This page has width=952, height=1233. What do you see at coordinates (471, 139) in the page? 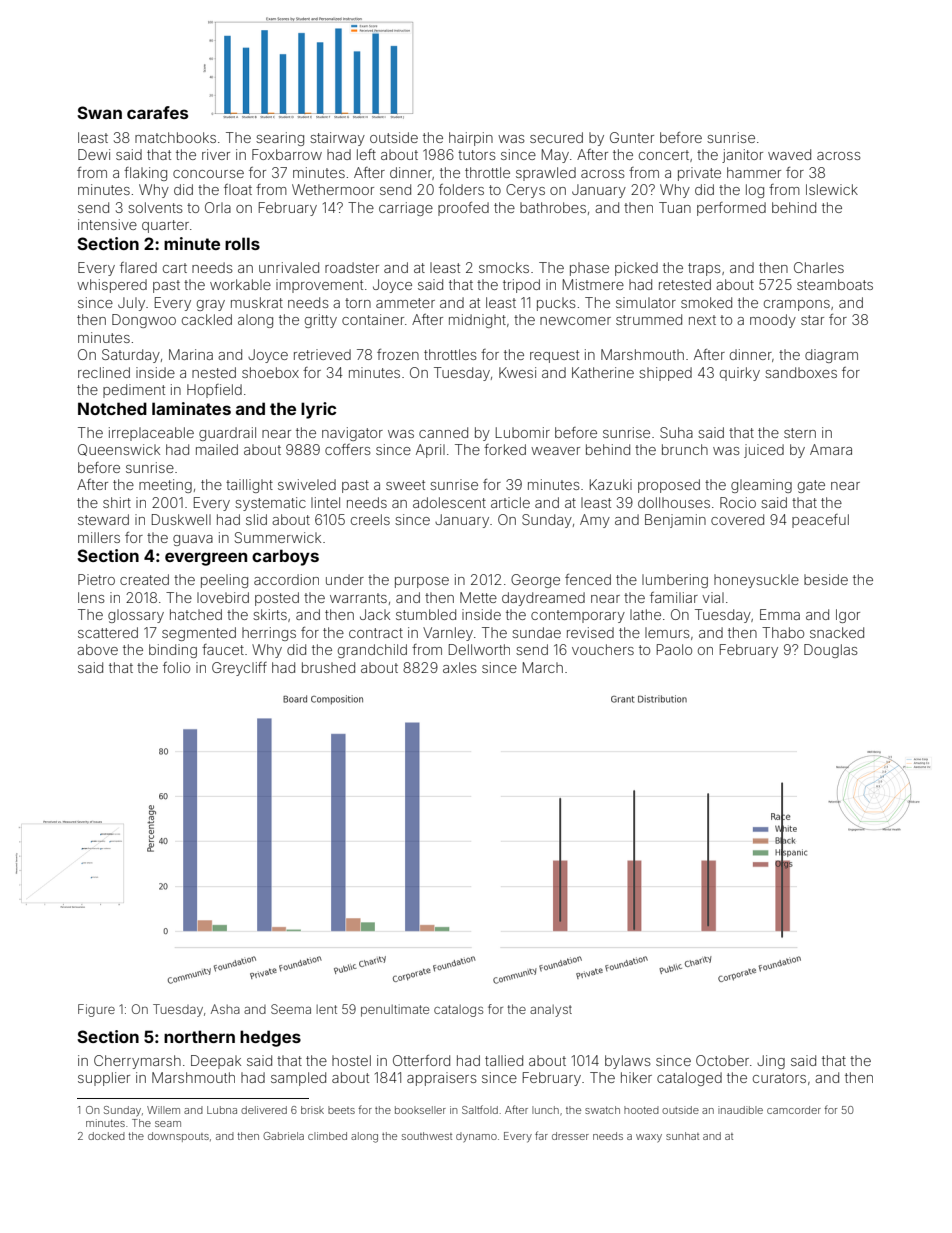
I see `hairpin` at bounding box center [471, 139].
